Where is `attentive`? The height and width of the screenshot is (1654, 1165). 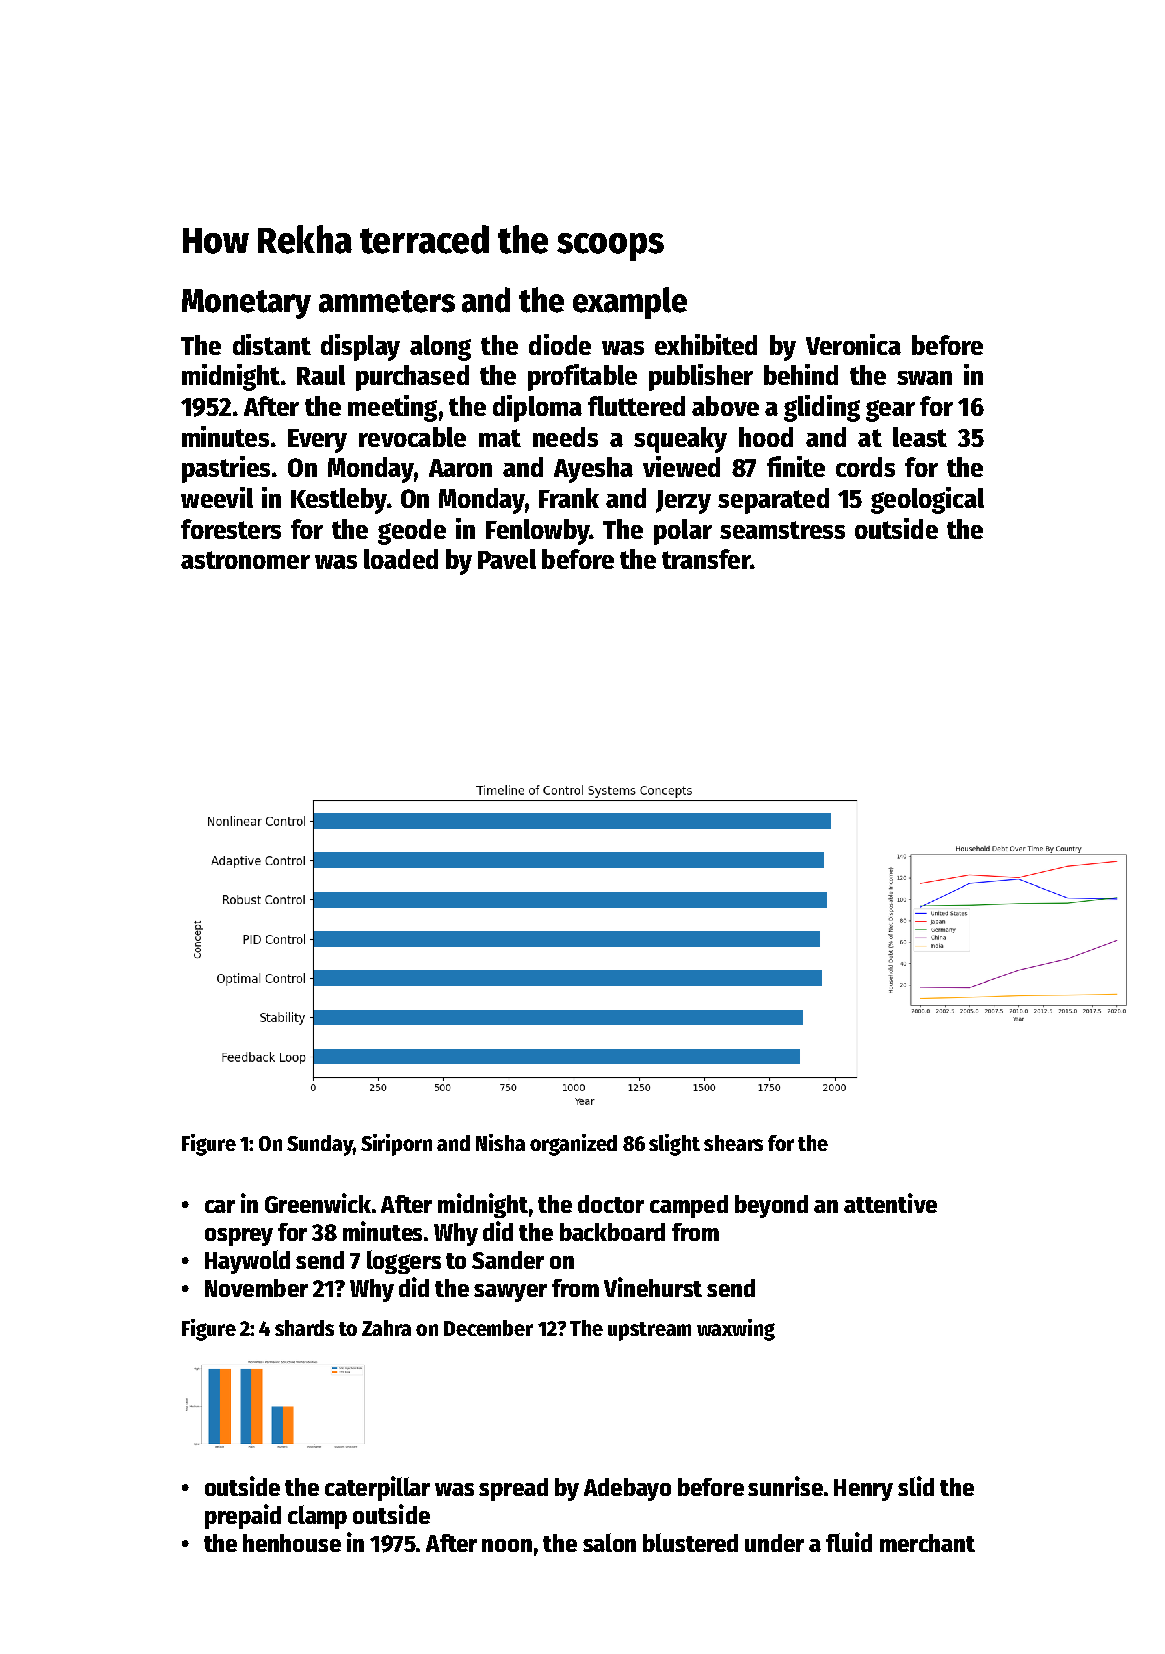 attentive is located at coordinates (890, 1203).
